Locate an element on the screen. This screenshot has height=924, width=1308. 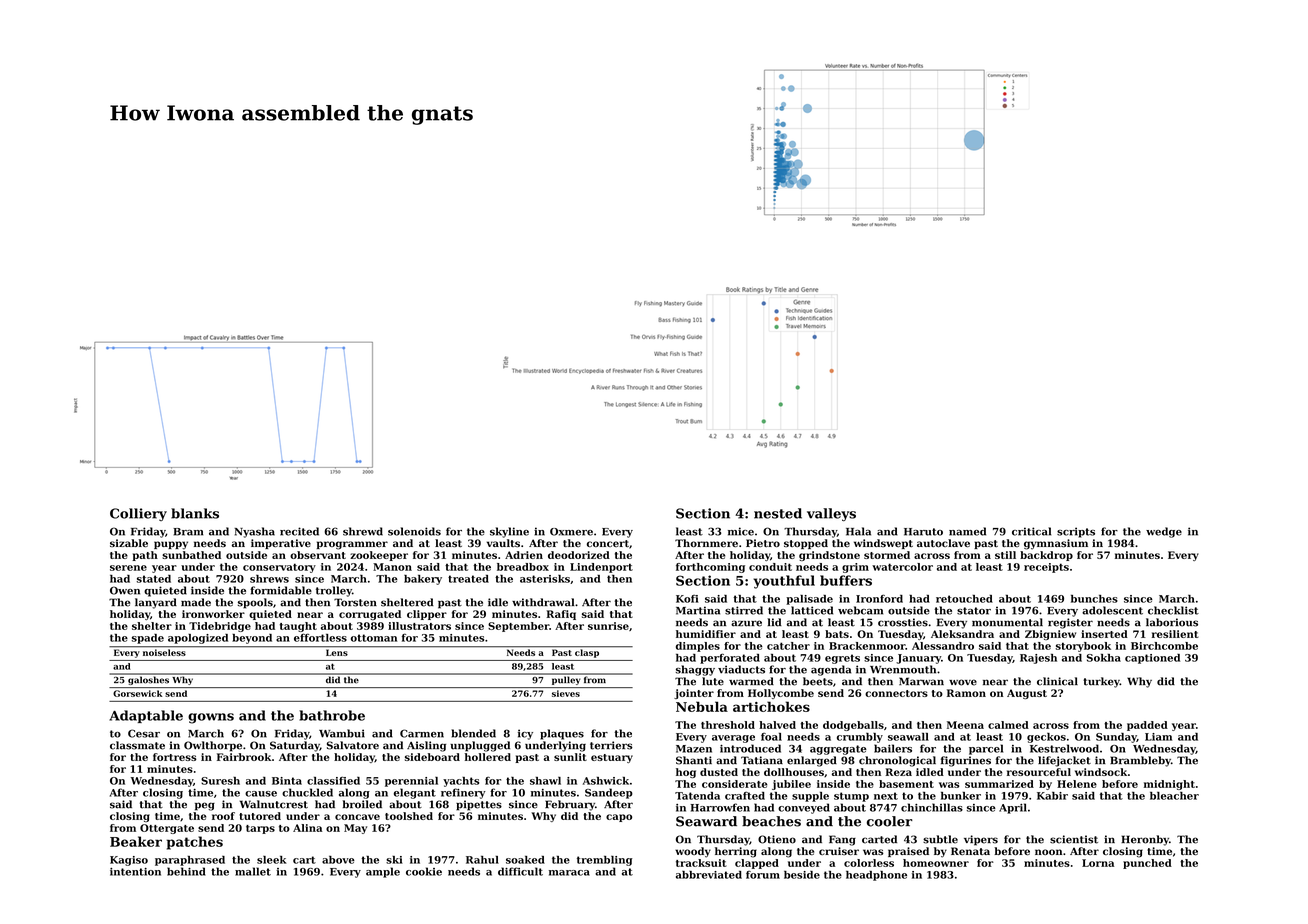
sunrise is located at coordinates (608, 626).
